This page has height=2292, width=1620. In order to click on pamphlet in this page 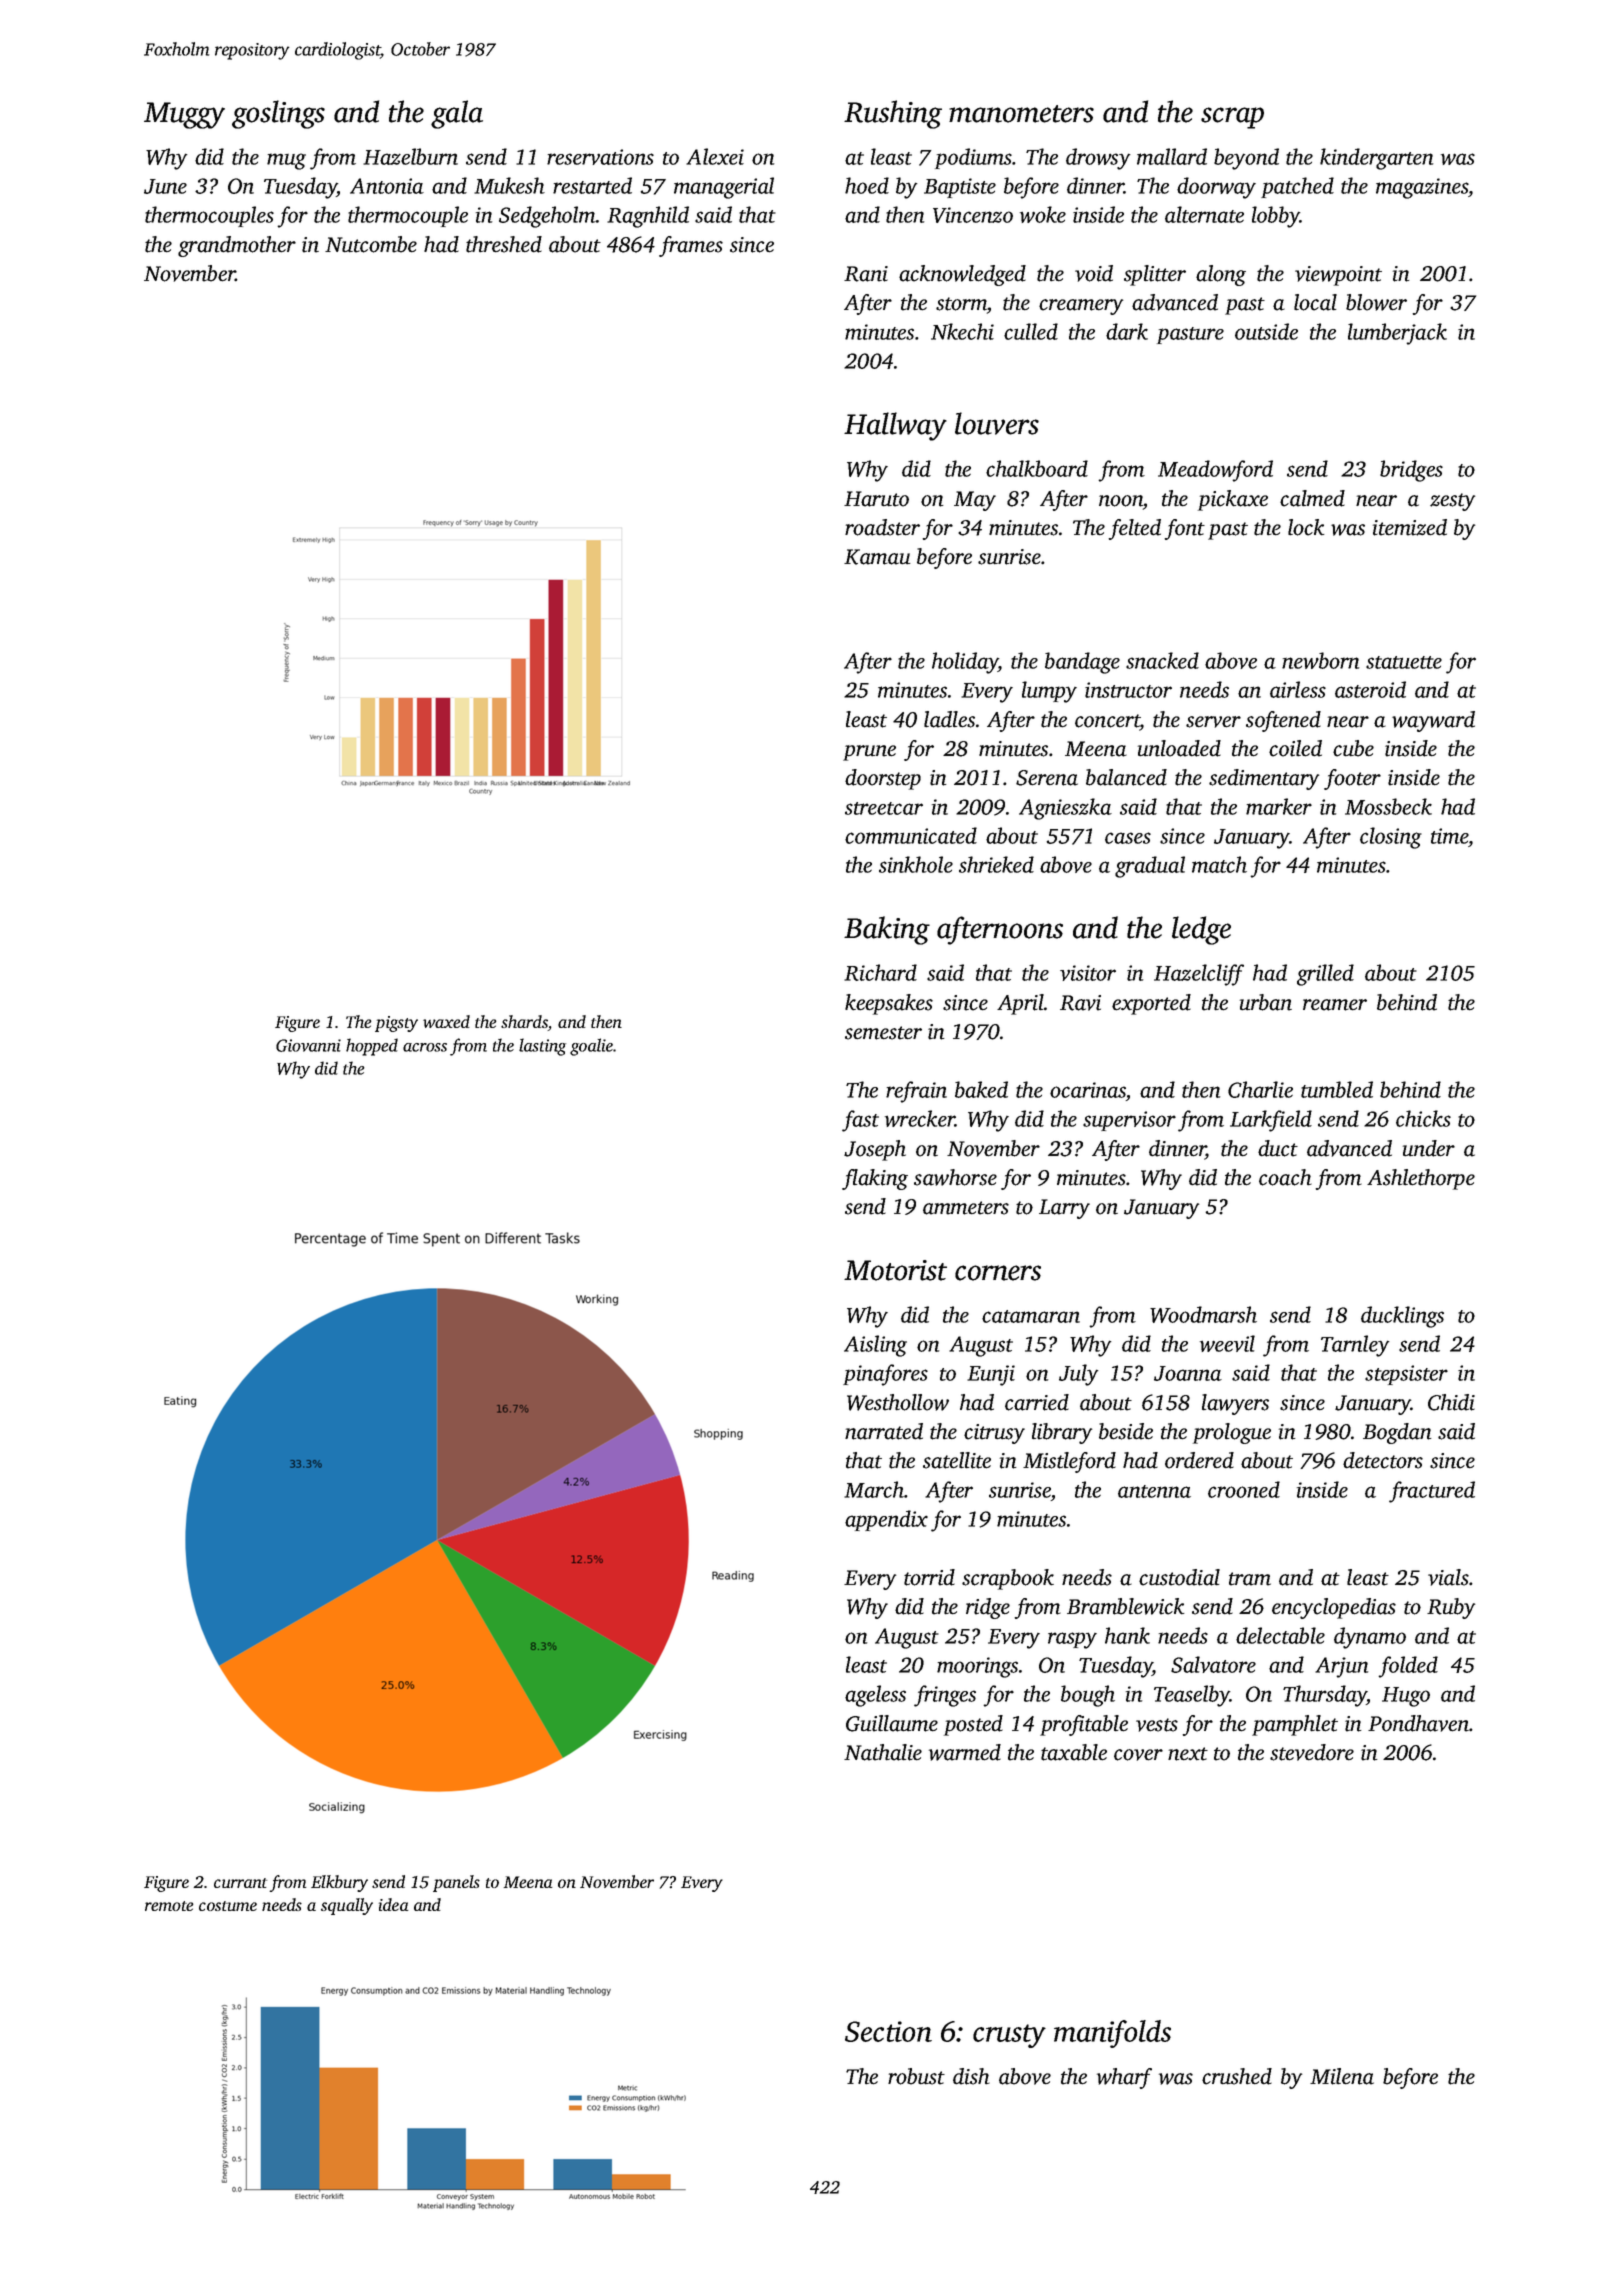, I will do `click(1295, 1725)`.
